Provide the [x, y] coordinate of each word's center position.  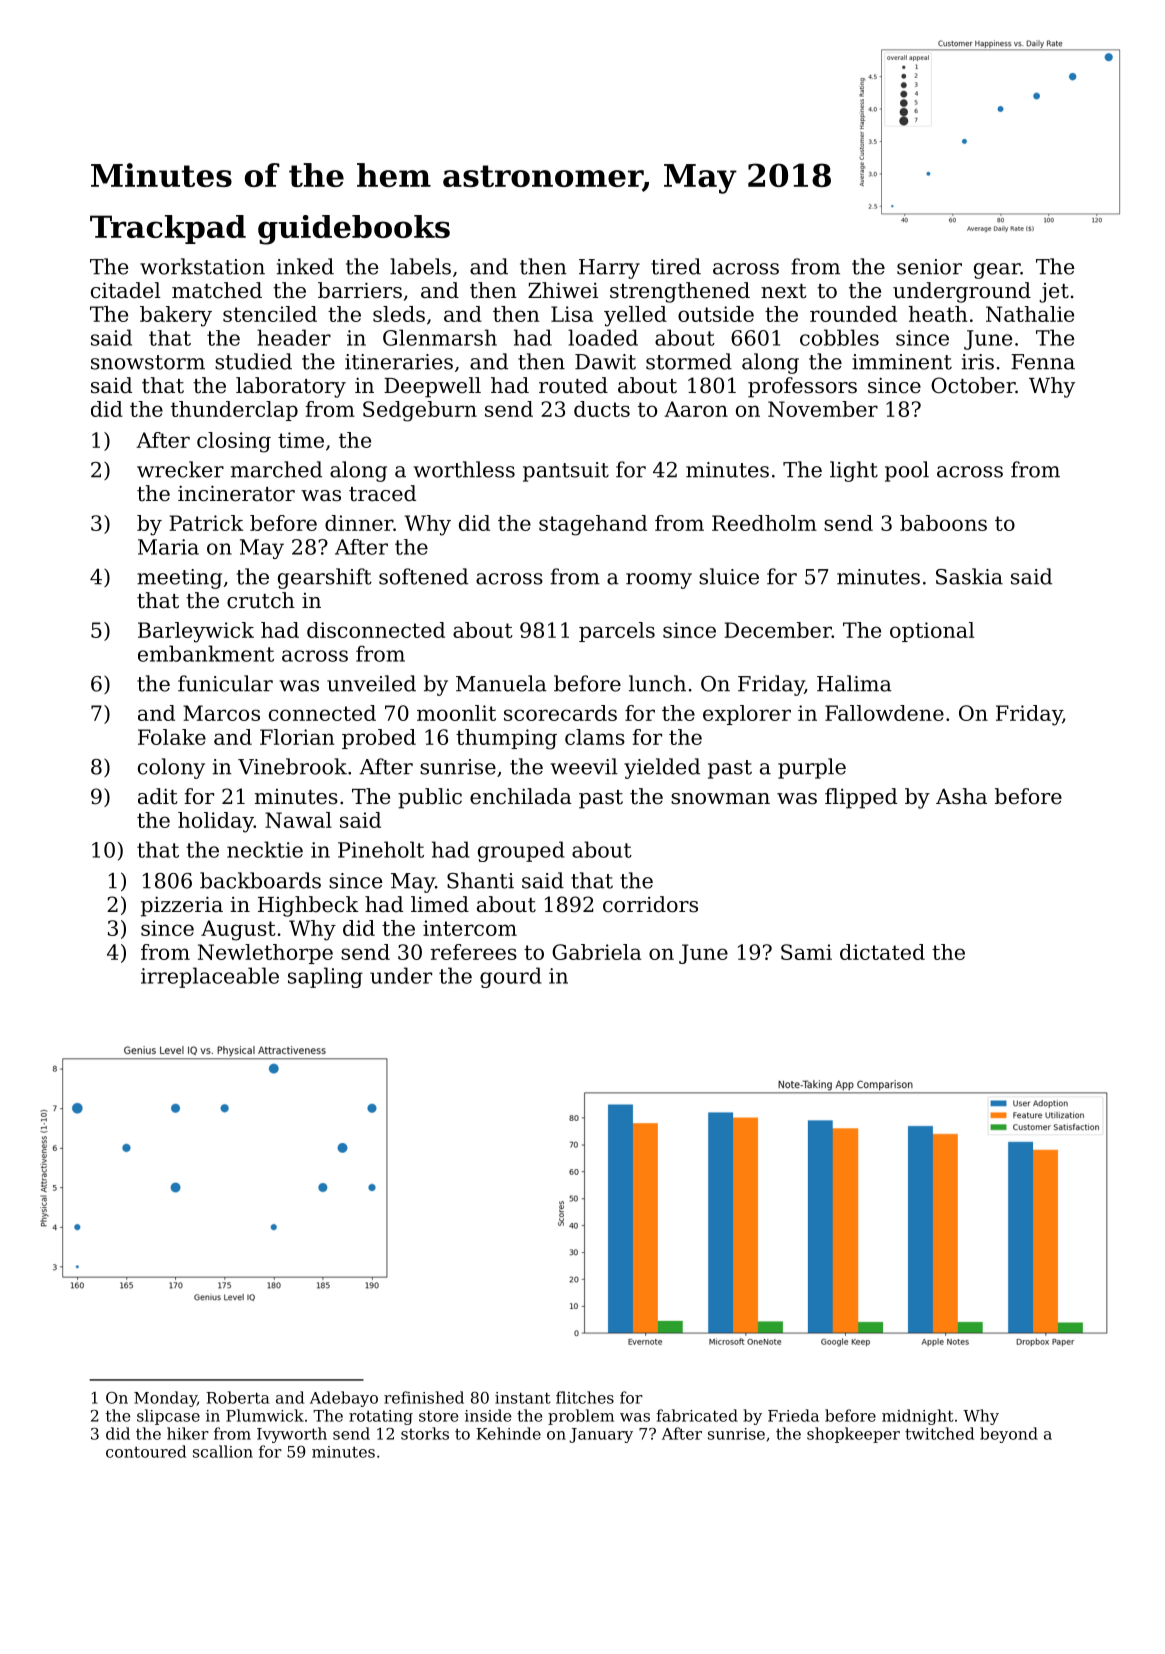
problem [581, 1417]
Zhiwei [563, 290]
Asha [961, 796]
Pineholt [381, 849]
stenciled [270, 314]
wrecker [180, 469]
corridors [650, 904]
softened [423, 576]
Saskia [969, 576]
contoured [146, 1451]
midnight [918, 1417]
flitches [585, 1397]
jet [1054, 293]
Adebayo [344, 1399]
